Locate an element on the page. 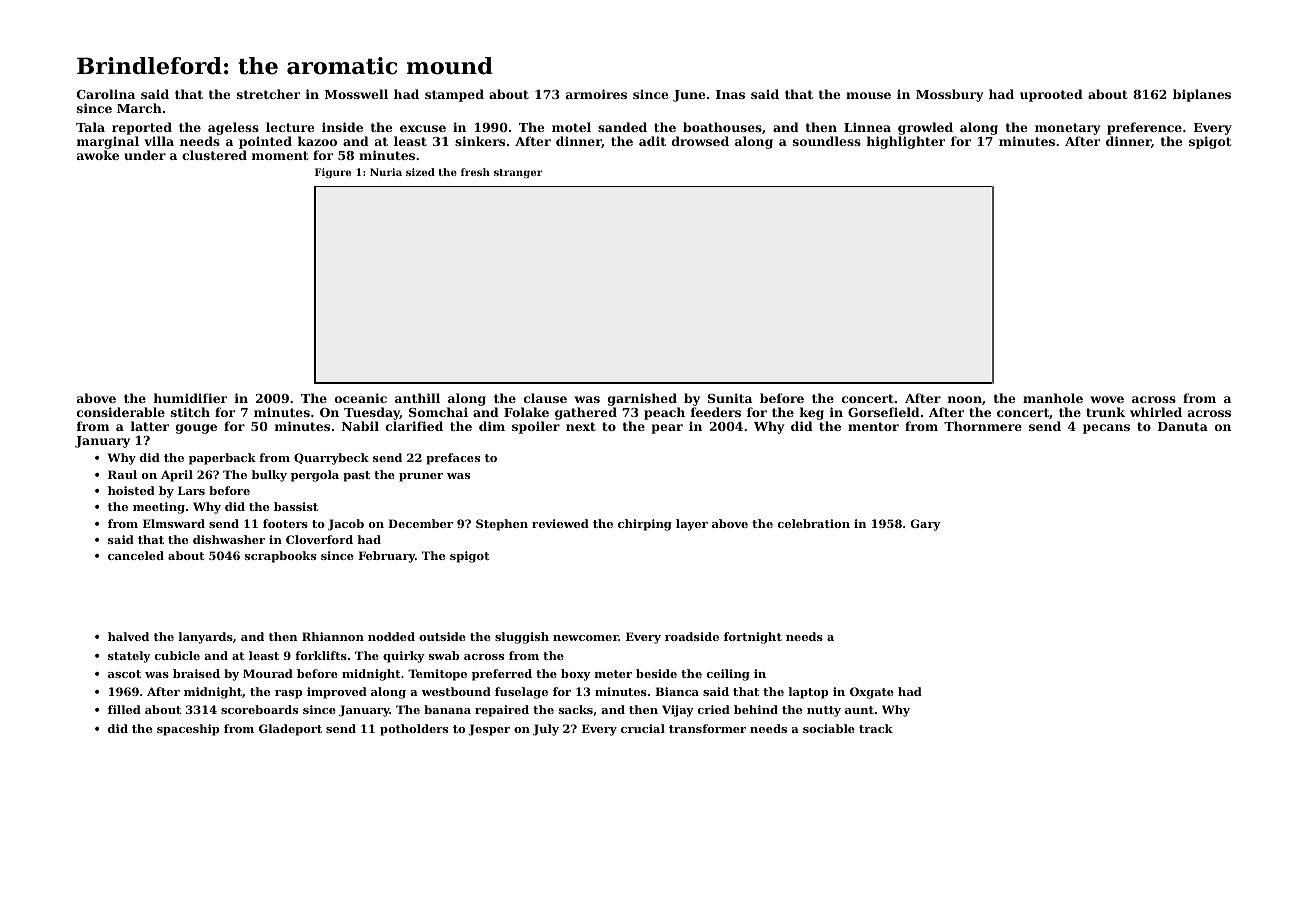  manhole is located at coordinates (1053, 398).
